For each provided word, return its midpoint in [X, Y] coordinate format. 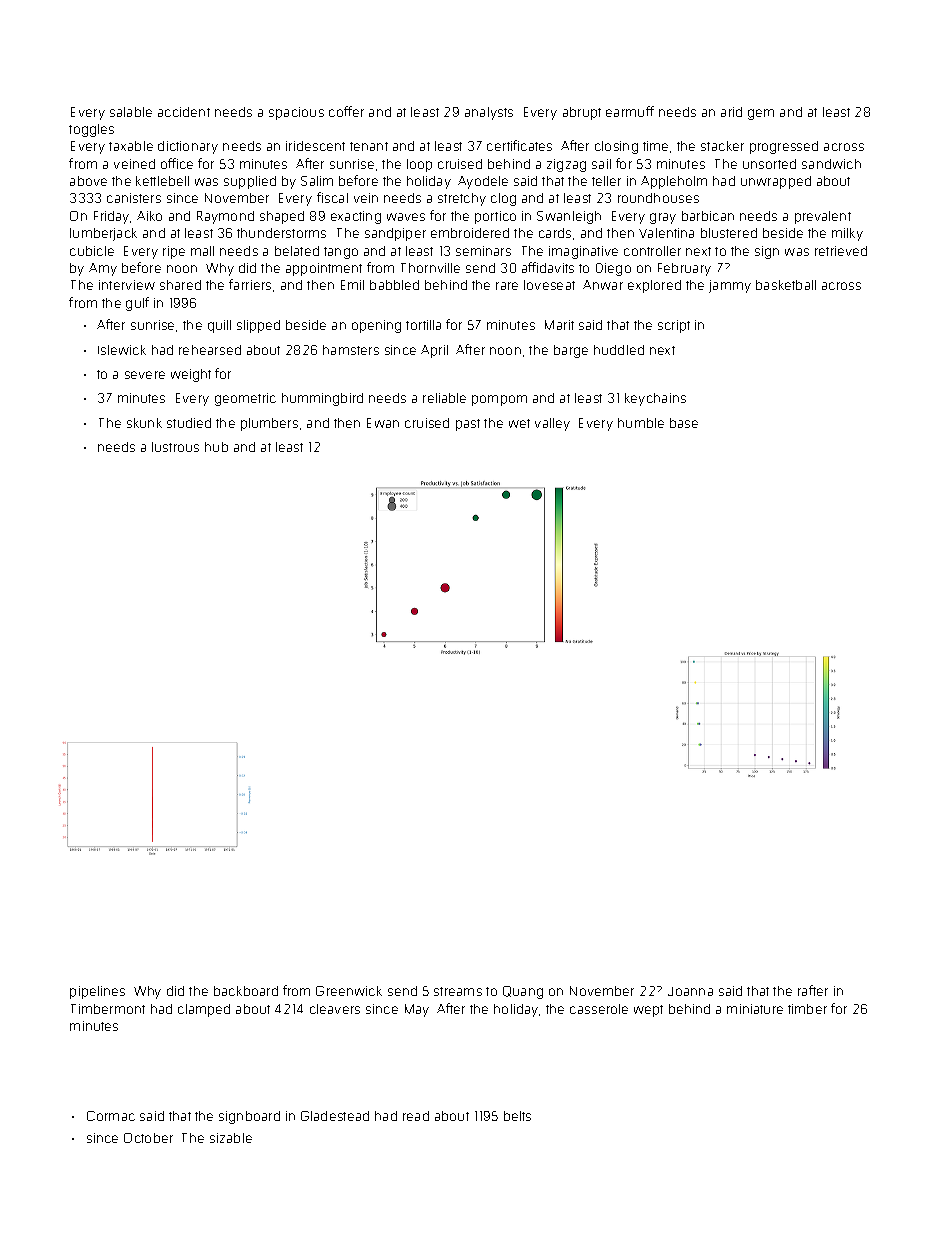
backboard [246, 991]
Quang [523, 992]
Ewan [383, 423]
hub [216, 447]
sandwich [831, 164]
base [684, 423]
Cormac [111, 1116]
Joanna [690, 991]
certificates [519, 145]
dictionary [188, 147]
